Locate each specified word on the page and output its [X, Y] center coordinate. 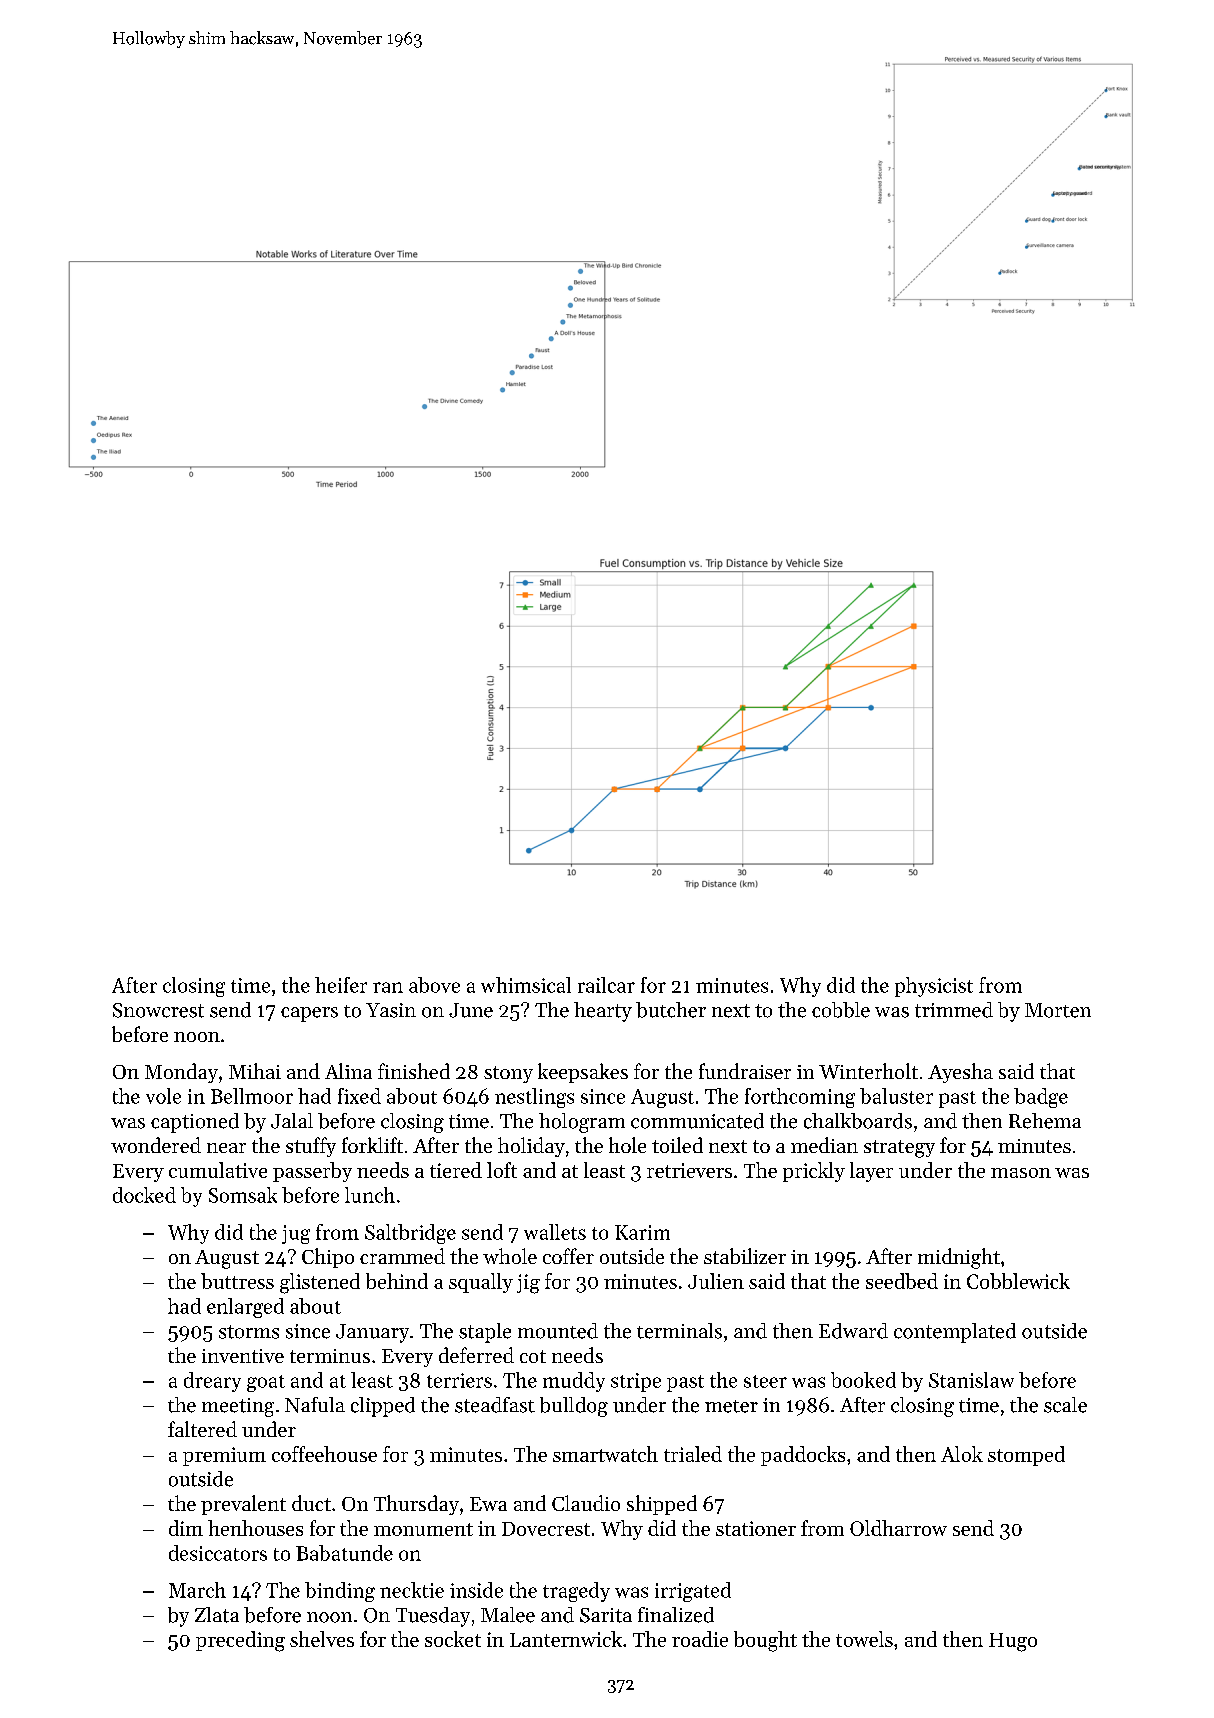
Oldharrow [898, 1528]
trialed [693, 1454]
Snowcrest [158, 1010]
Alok [962, 1454]
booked [863, 1380]
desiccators [218, 1553]
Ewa [488, 1504]
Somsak [243, 1195]
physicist [934, 987]
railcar [606, 985]
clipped [383, 1407]
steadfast [495, 1405]
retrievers [689, 1170]
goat [266, 1383]
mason [1021, 1173]
